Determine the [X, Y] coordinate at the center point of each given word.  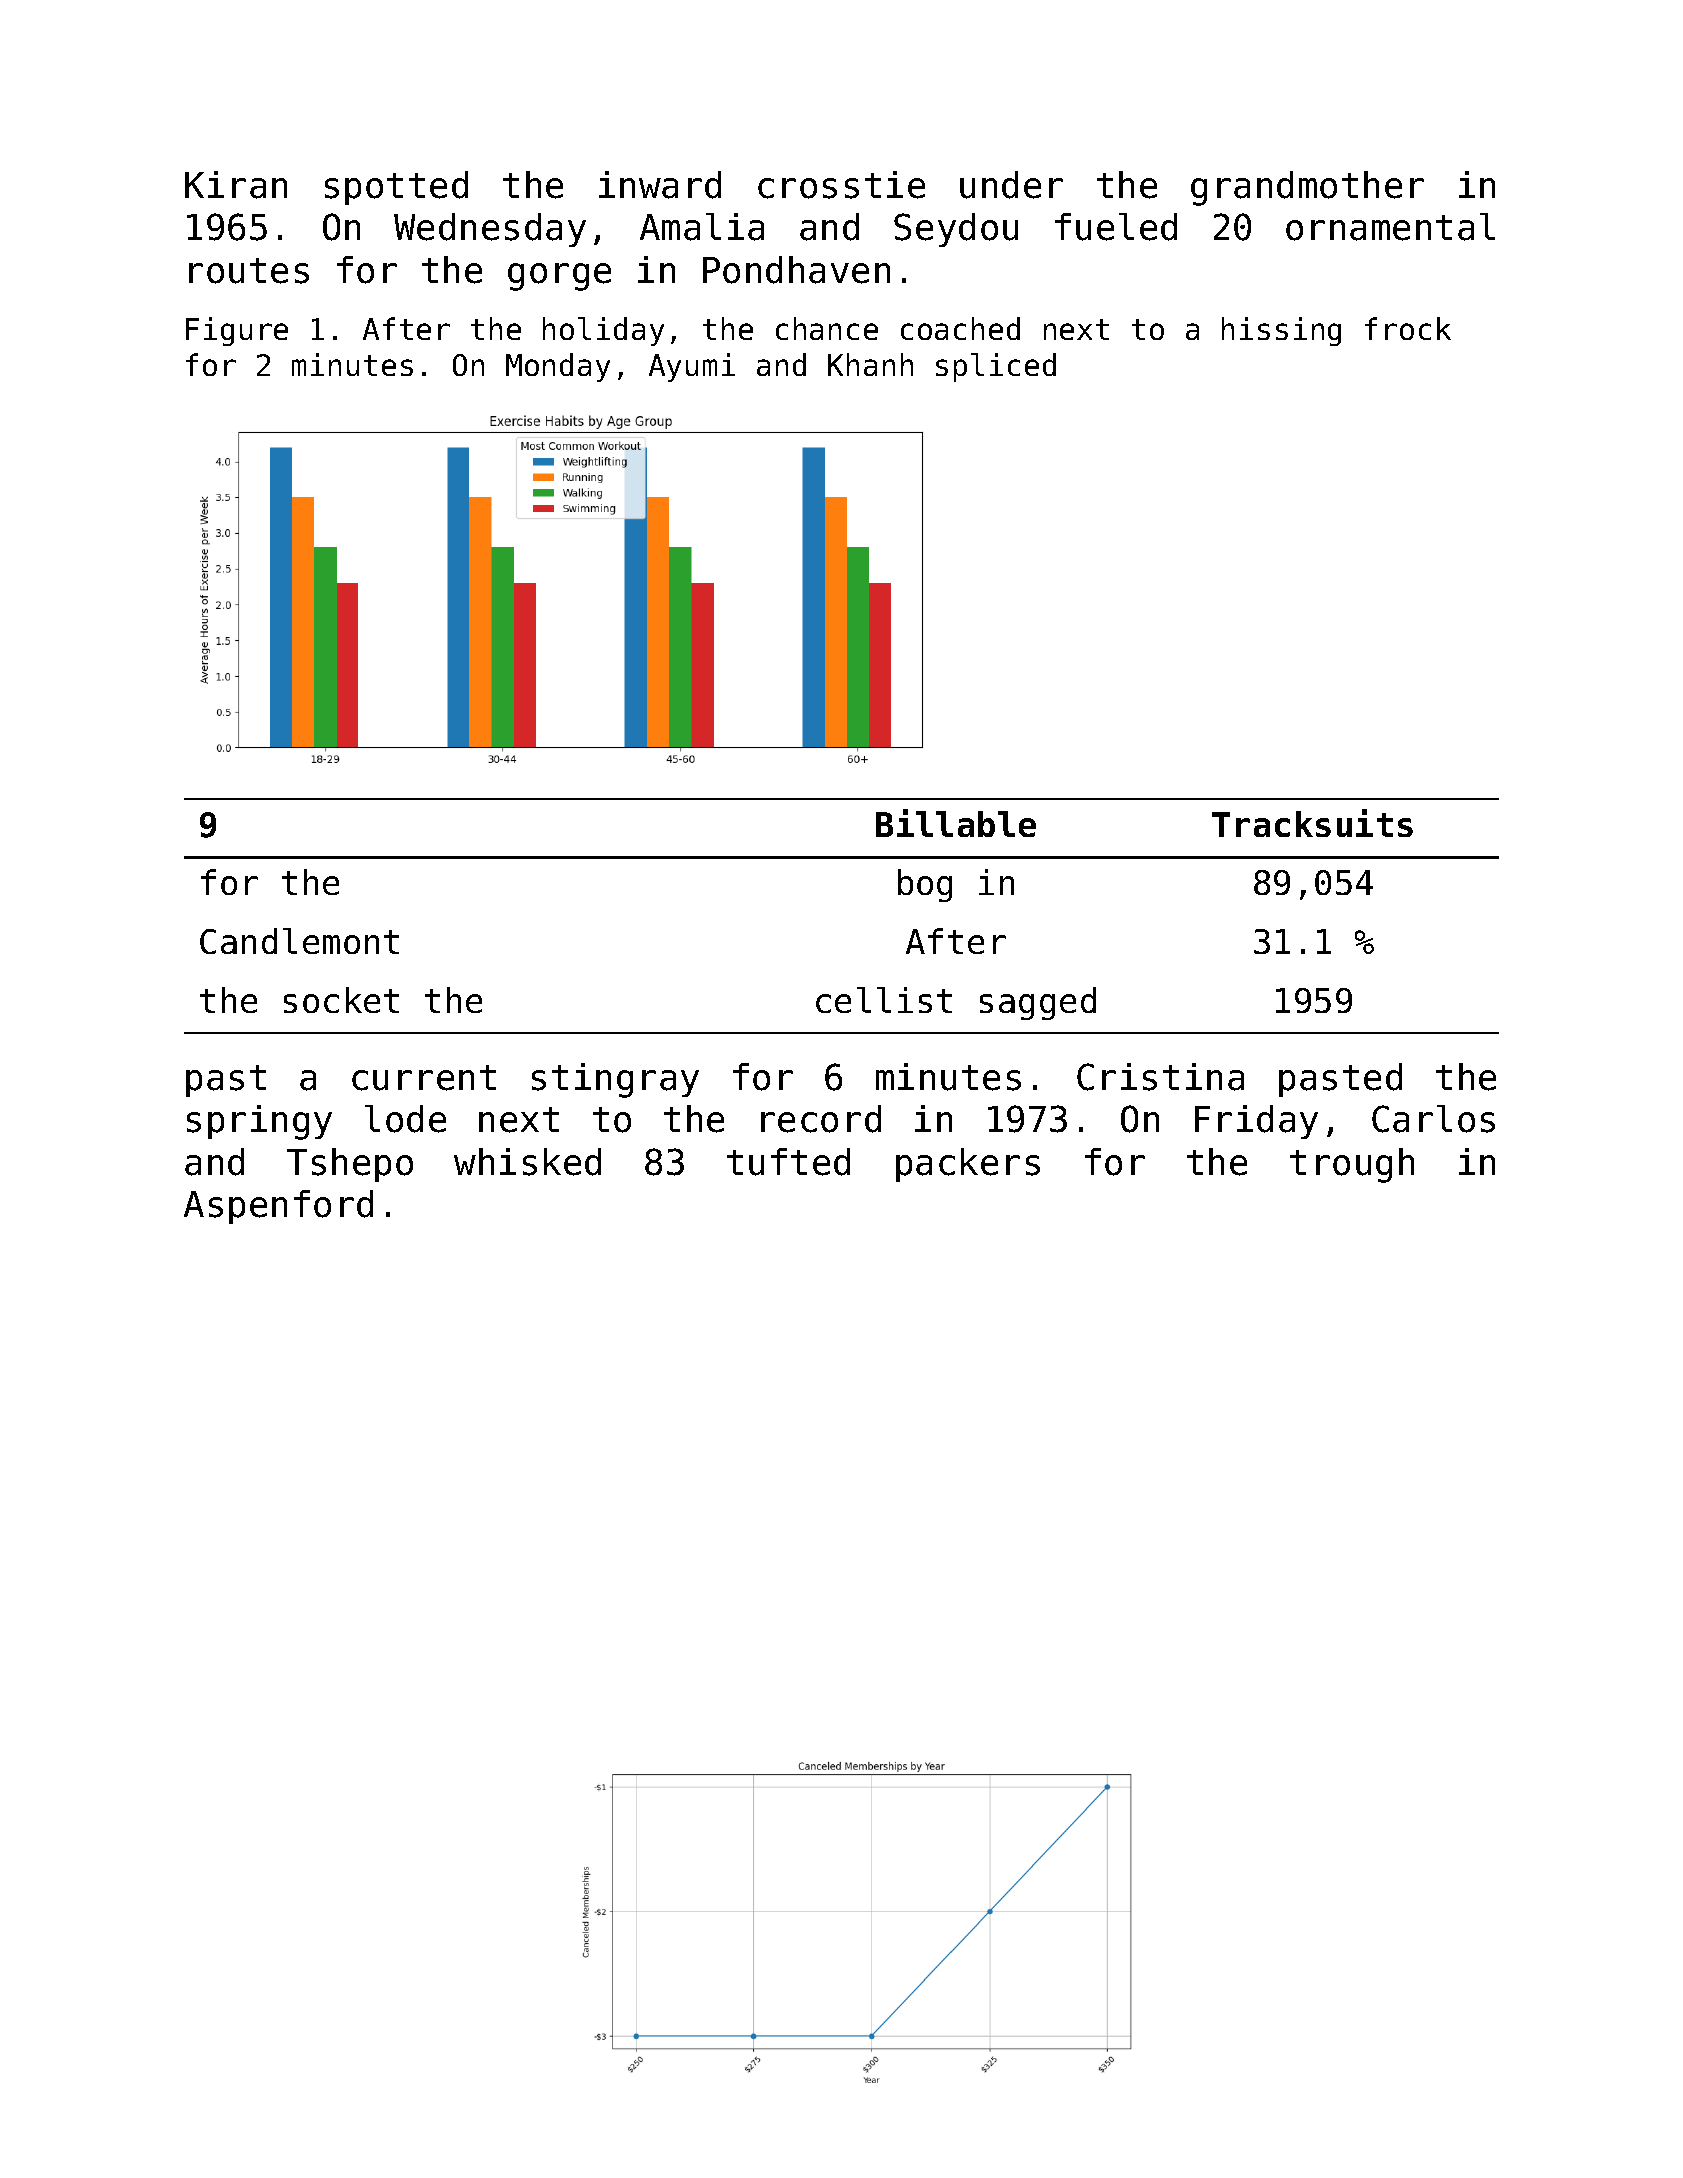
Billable [956, 823]
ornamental [1390, 227]
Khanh [870, 364]
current [424, 1078]
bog [925, 885]
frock [1408, 328]
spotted [396, 188]
